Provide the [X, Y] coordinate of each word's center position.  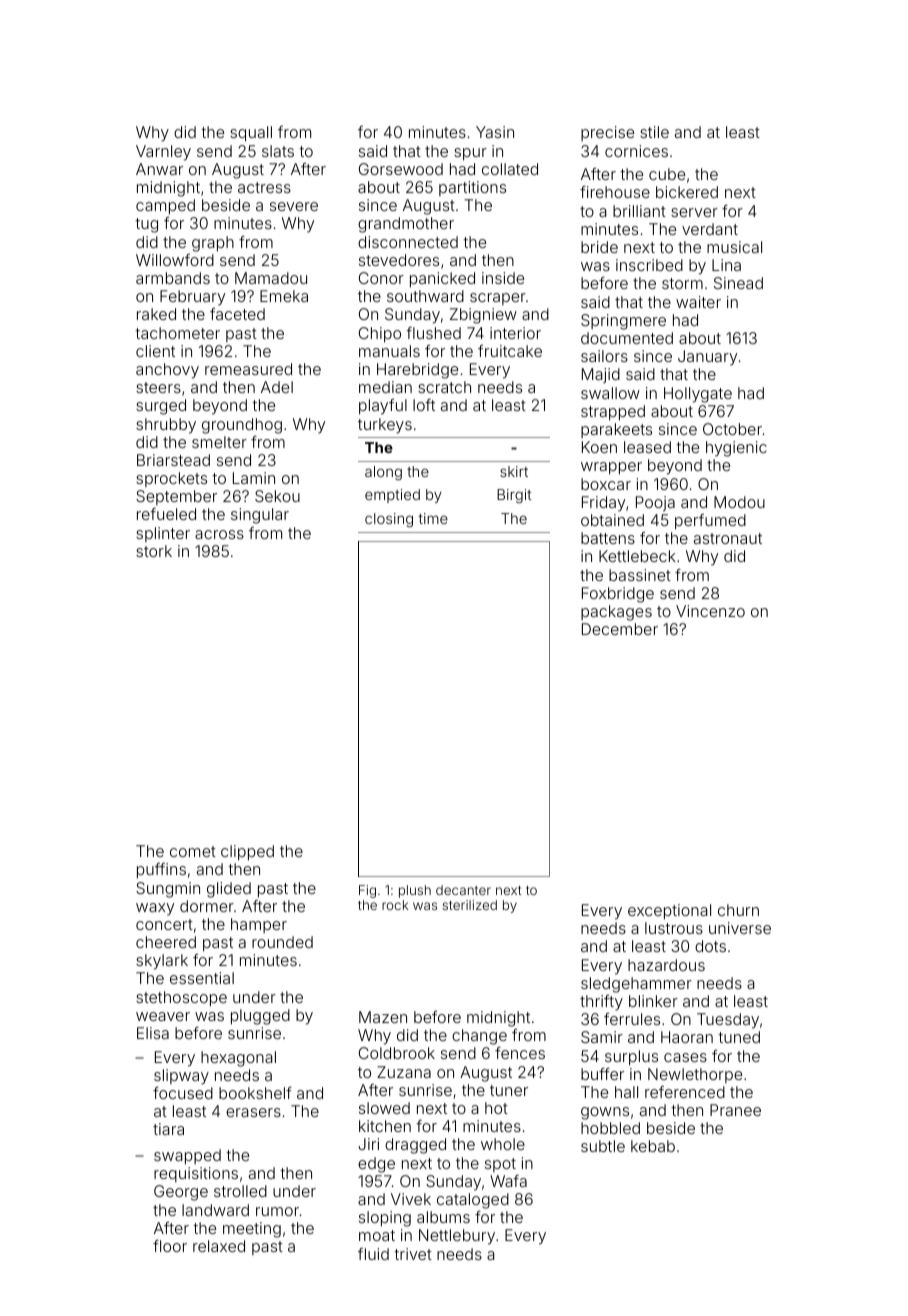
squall [251, 134]
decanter [463, 890]
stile [654, 132]
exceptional [669, 912]
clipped [247, 853]
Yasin [495, 132]
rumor [277, 1211]
